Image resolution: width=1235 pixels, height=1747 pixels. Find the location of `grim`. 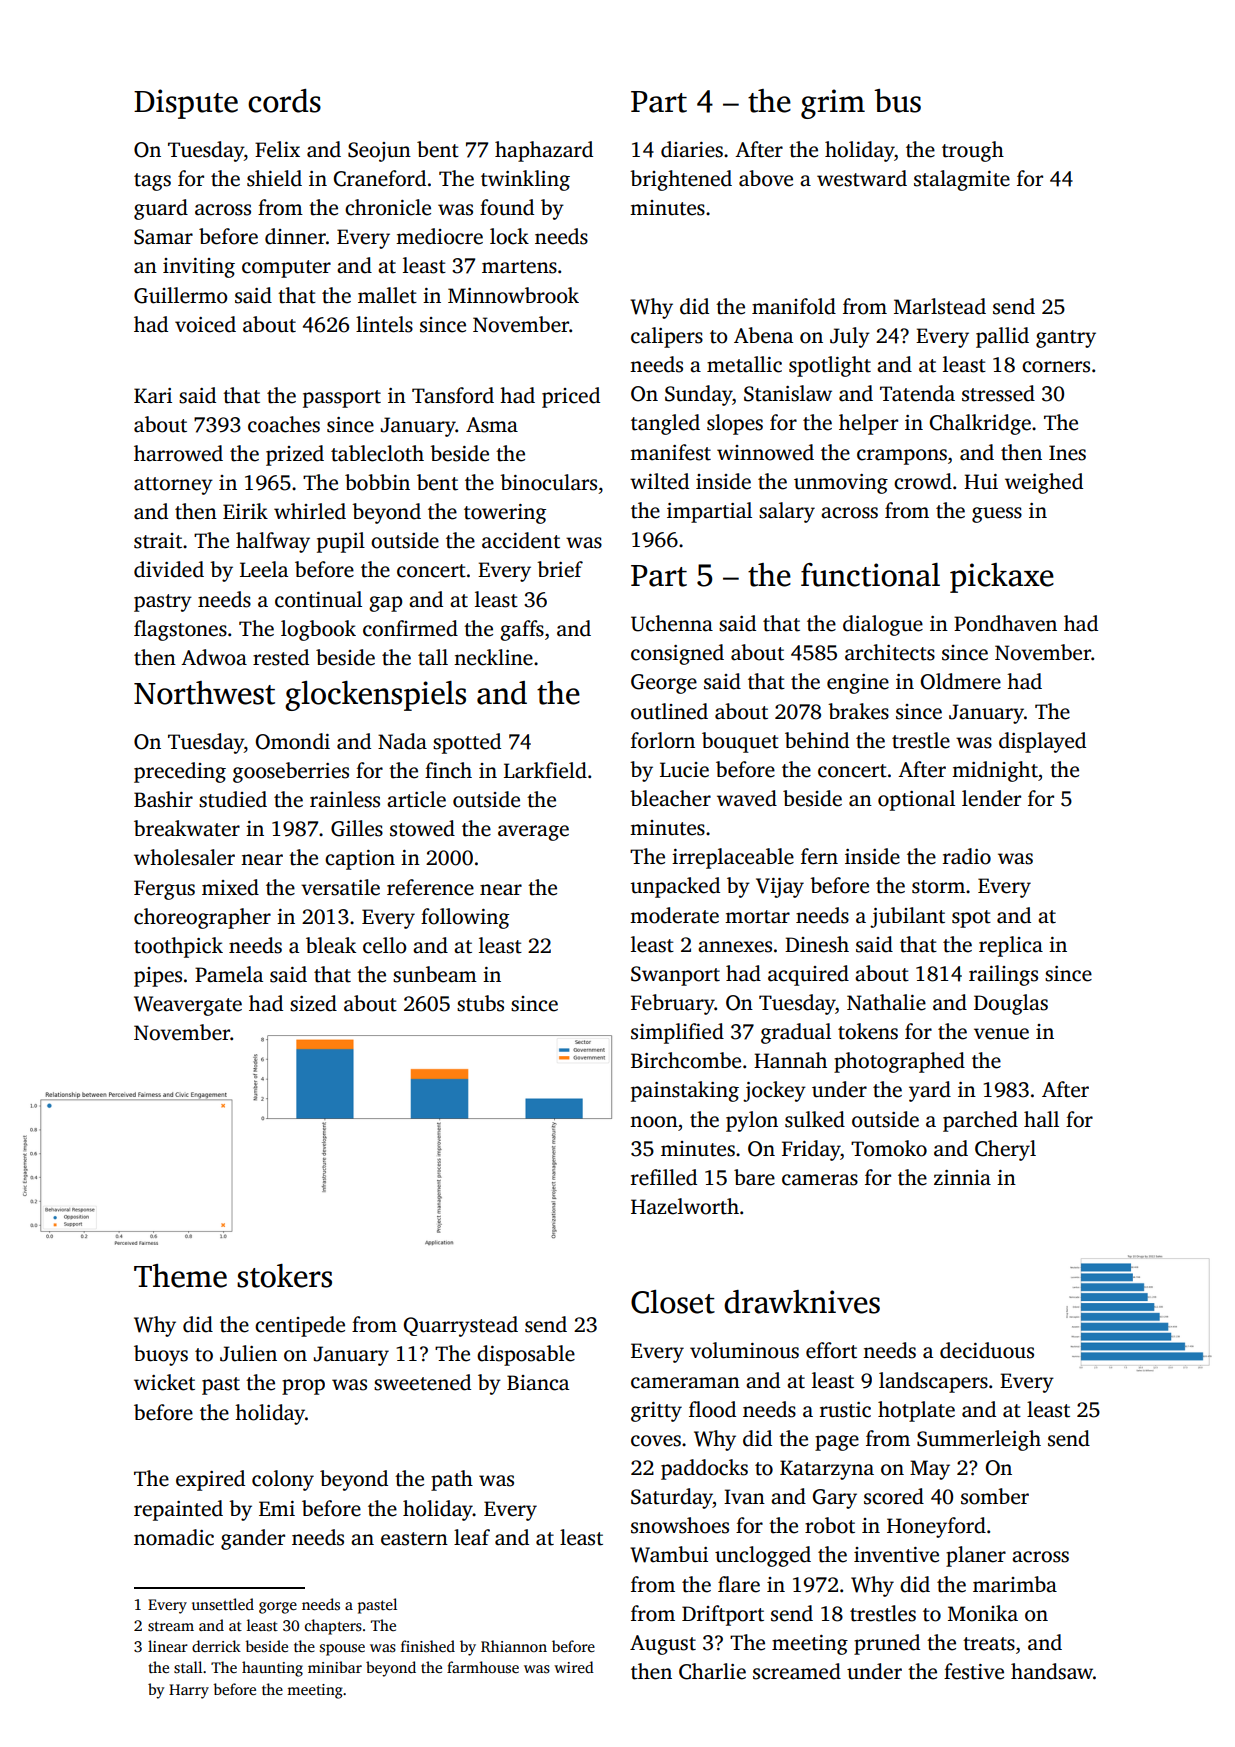

grim is located at coordinates (833, 104).
